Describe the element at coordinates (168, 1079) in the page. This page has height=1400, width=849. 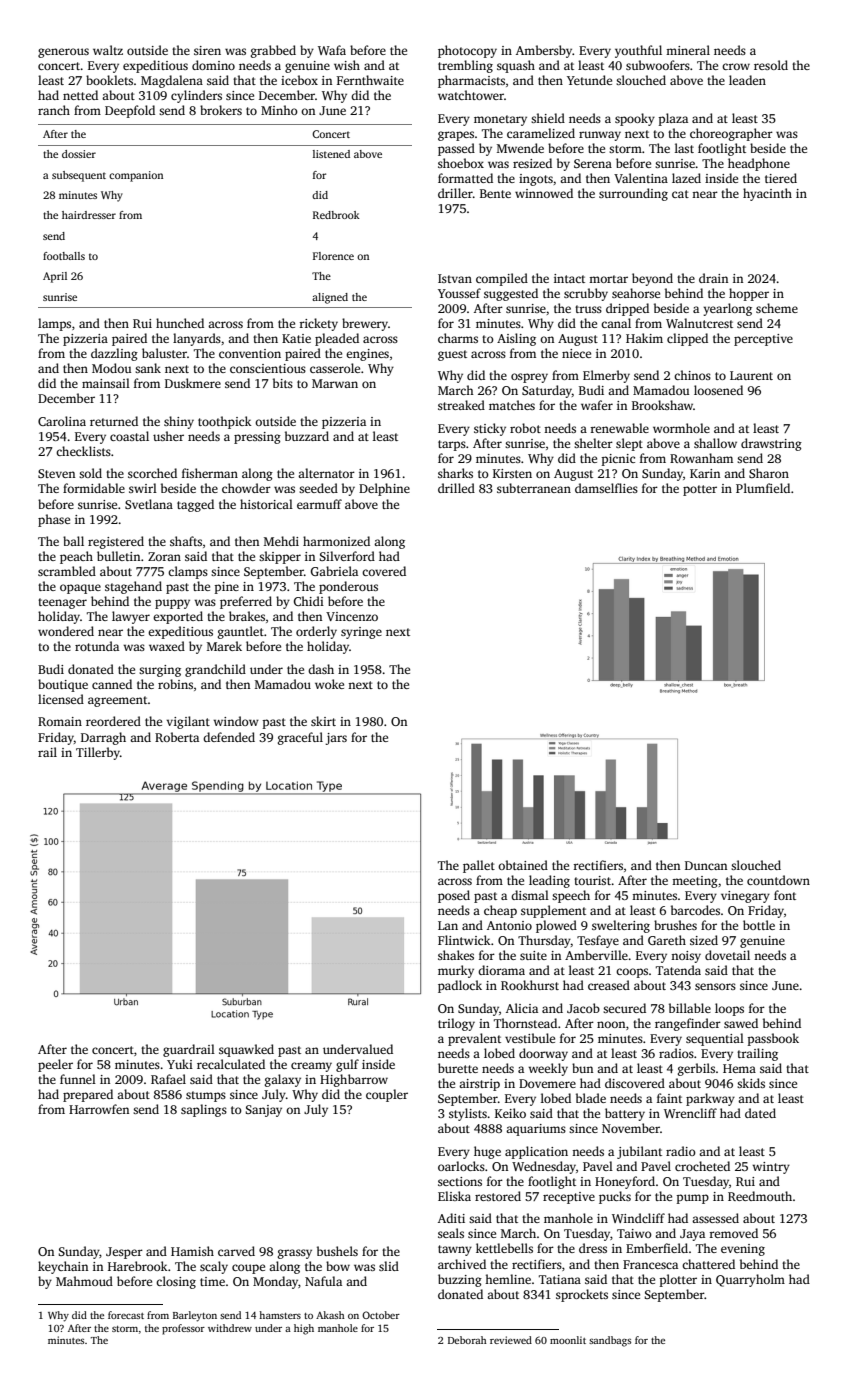
I see `Rafael` at that location.
